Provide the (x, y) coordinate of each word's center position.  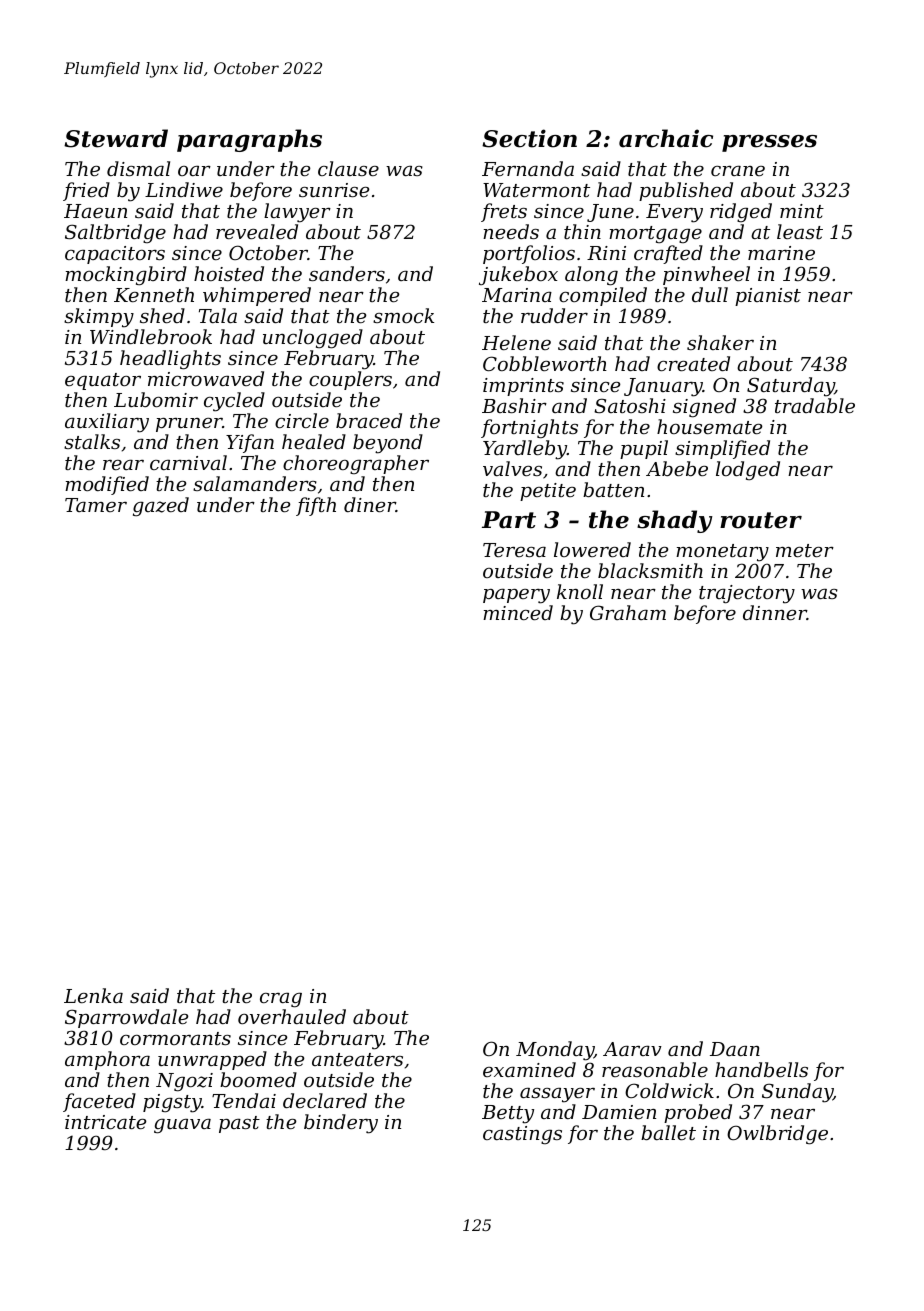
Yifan (250, 443)
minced (518, 612)
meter (805, 550)
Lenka (93, 995)
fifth (316, 506)
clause (348, 168)
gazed (161, 507)
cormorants (175, 1038)
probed (698, 1113)
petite (548, 492)
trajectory (747, 594)
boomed (258, 1079)
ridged (741, 212)
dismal (138, 168)
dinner (775, 612)
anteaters (357, 1059)
